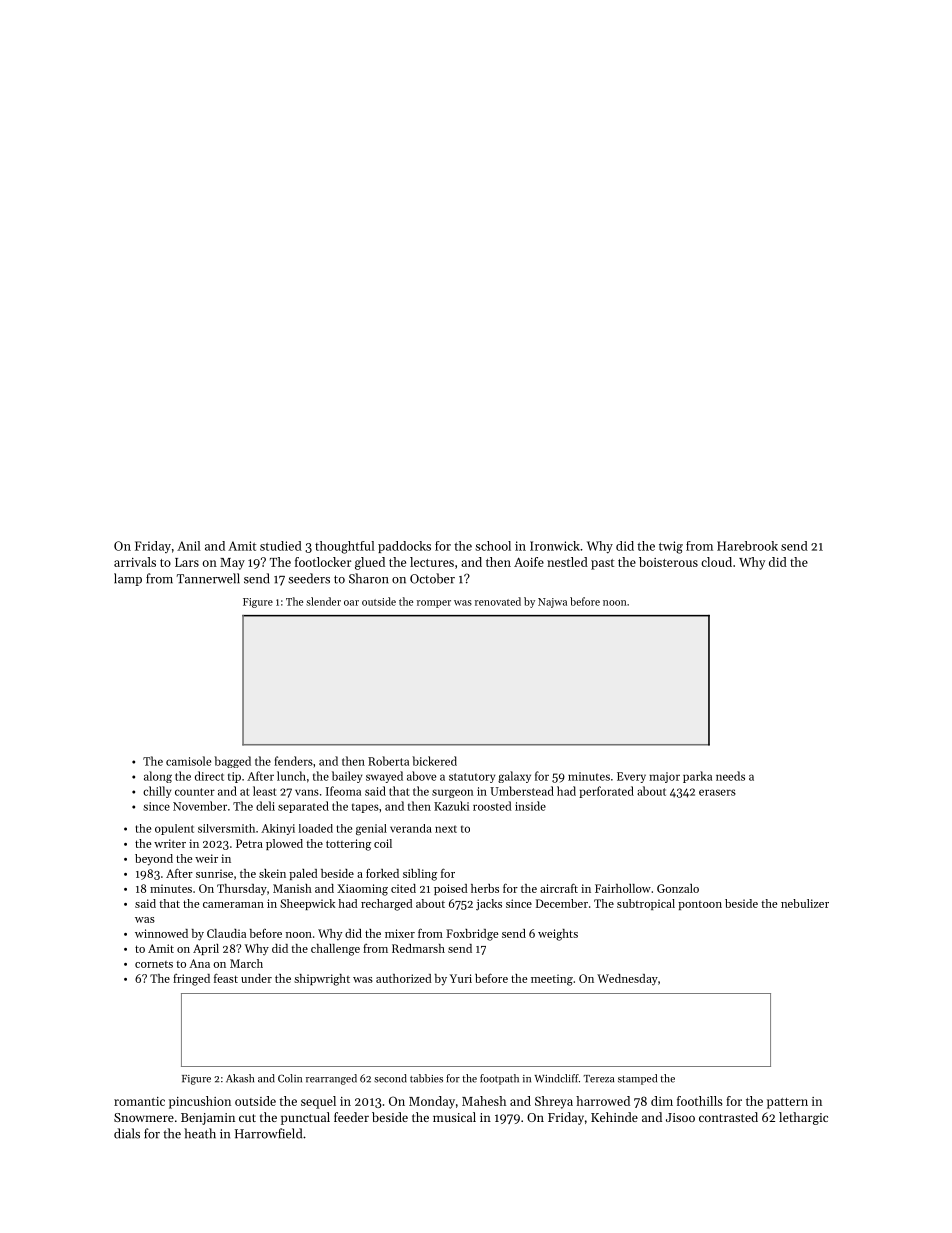 Image resolution: width=952 pixels, height=1233 pixels. What do you see at coordinates (614, 1117) in the screenshot?
I see `Kehinde` at bounding box center [614, 1117].
